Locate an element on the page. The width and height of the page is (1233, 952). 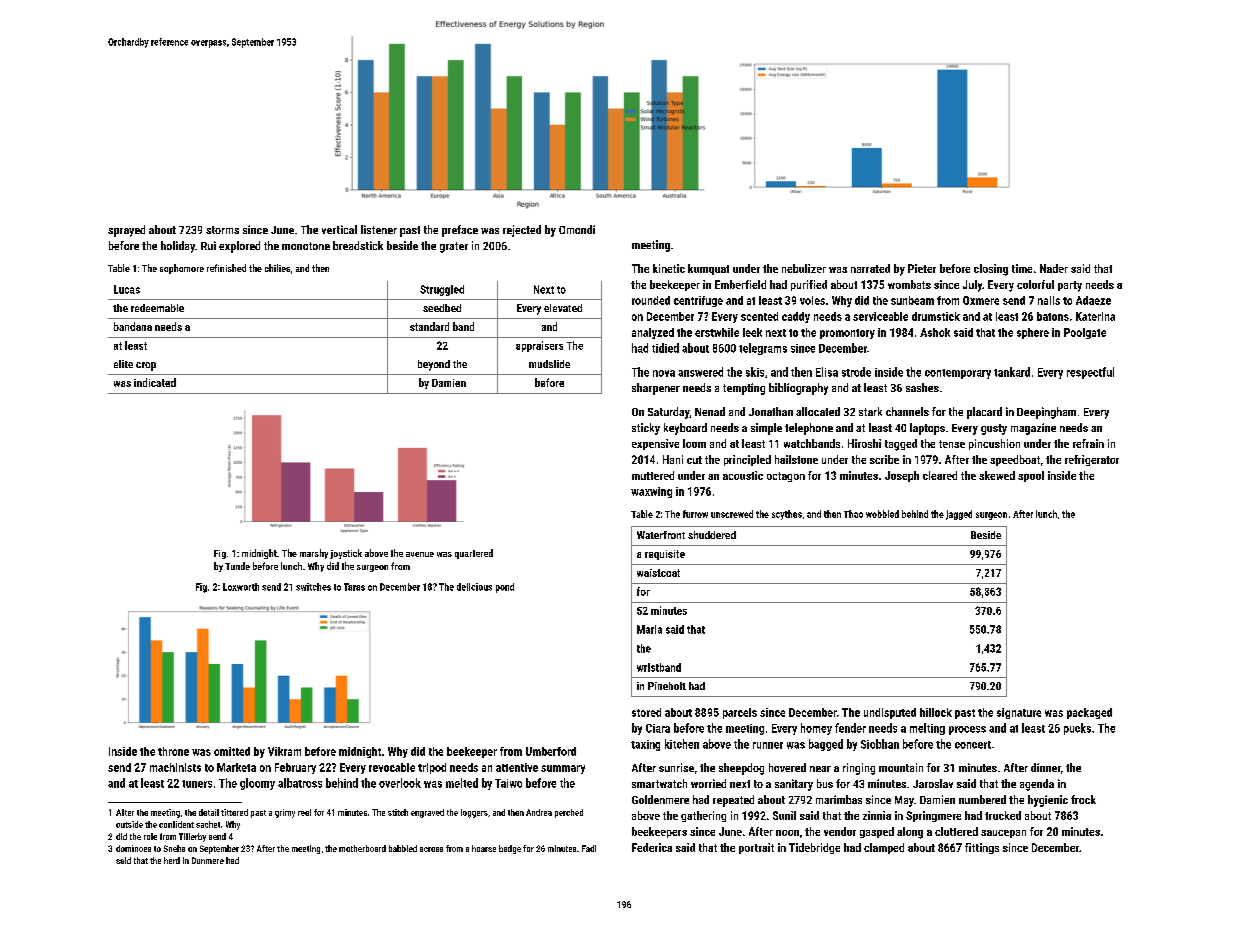
pucks is located at coordinates (1077, 729).
